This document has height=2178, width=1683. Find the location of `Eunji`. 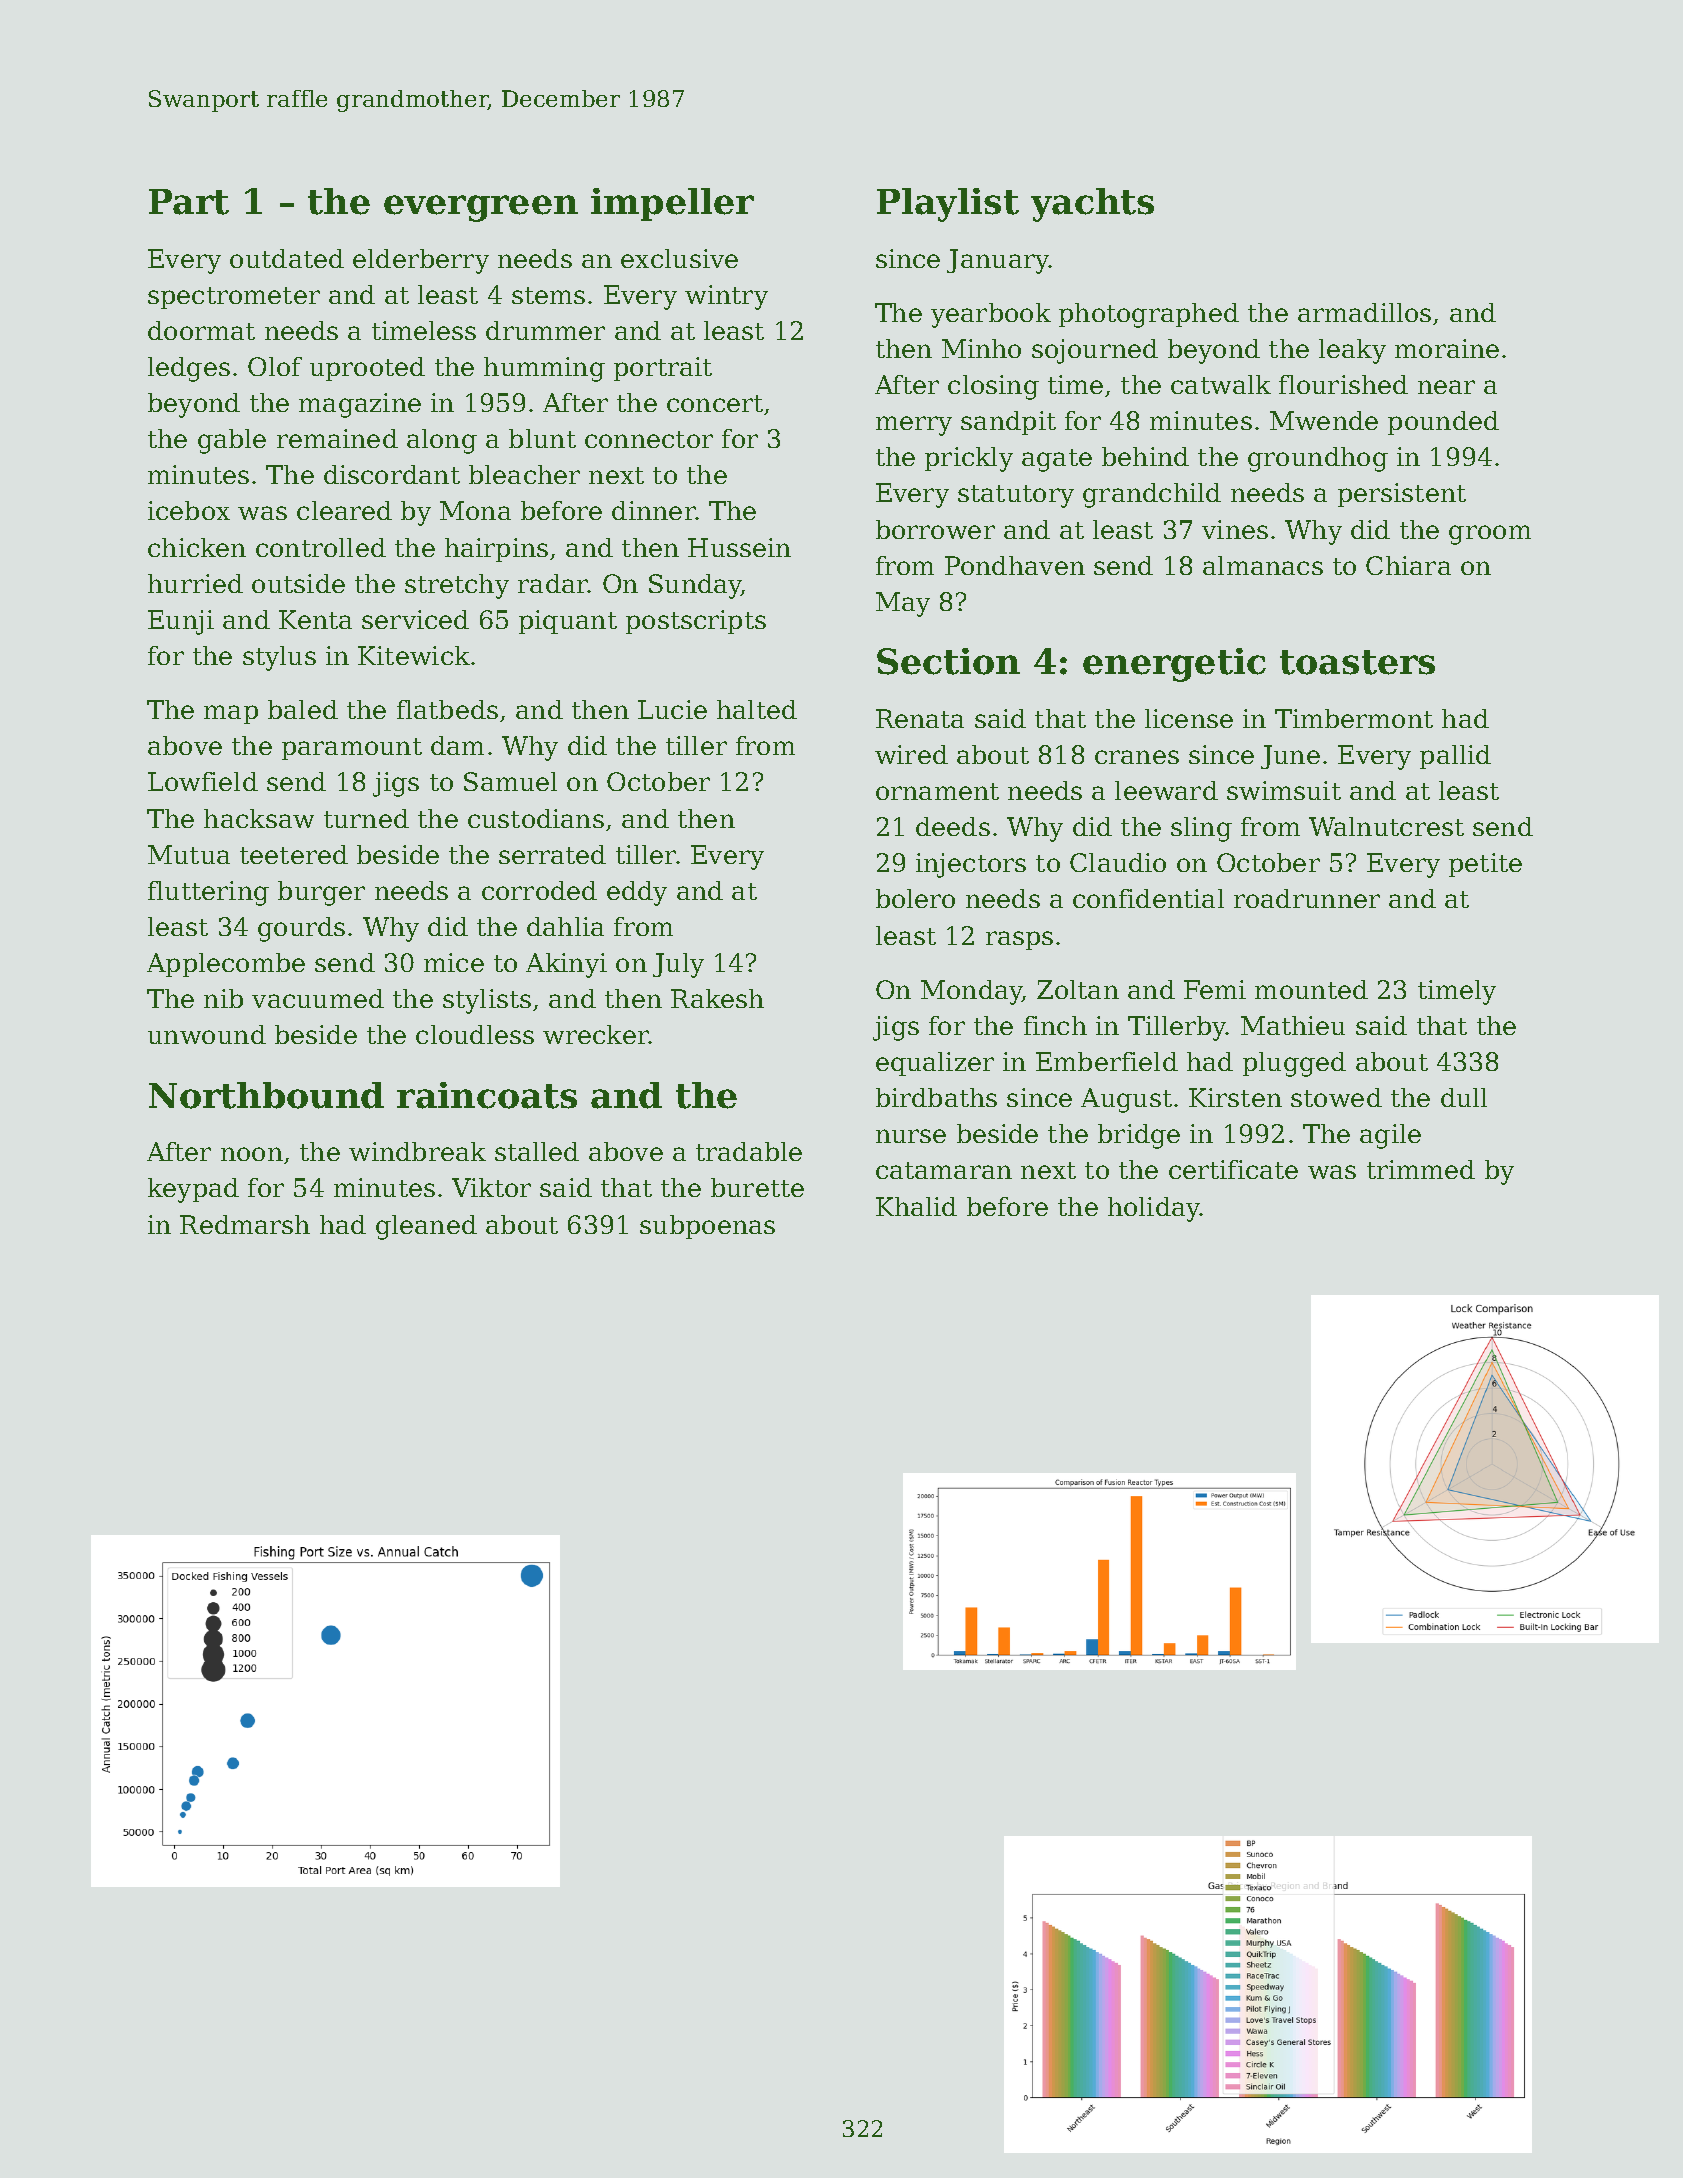

Eunji is located at coordinates (181, 622).
